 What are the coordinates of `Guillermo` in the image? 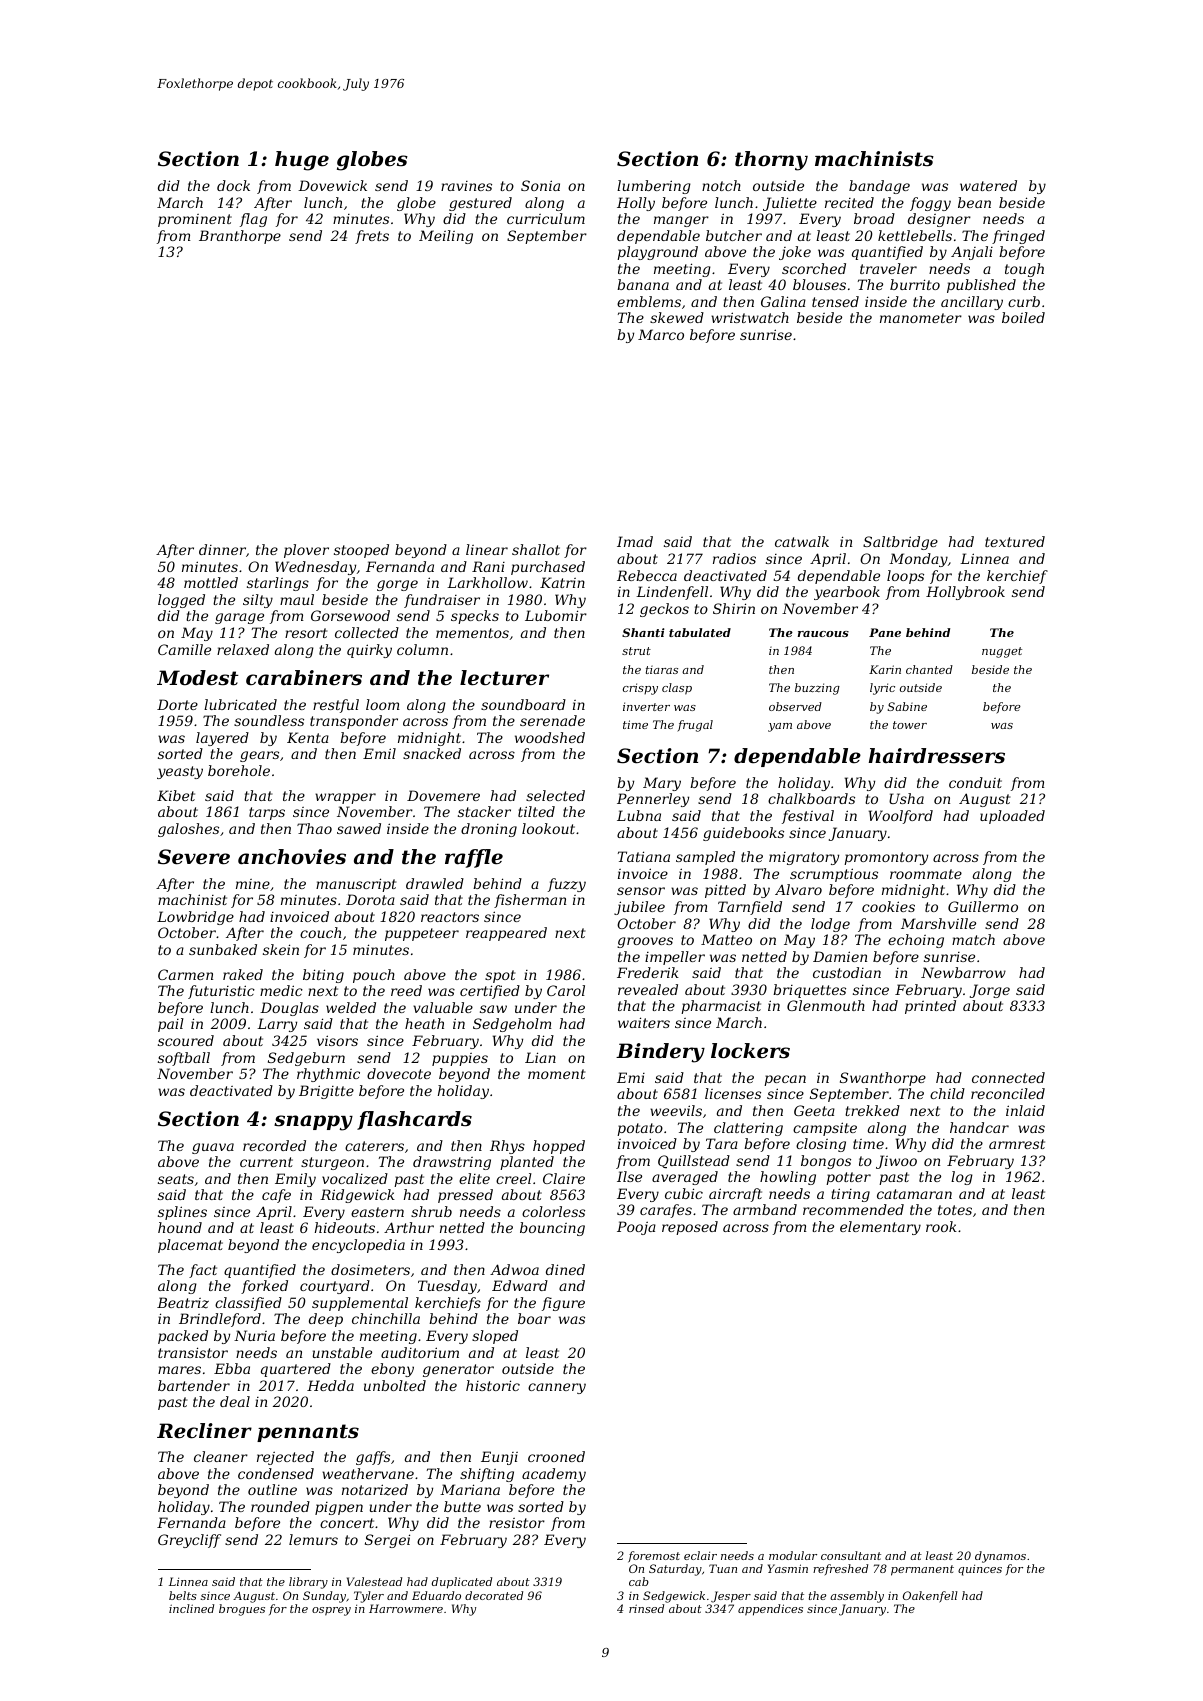 It's located at (983, 906).
